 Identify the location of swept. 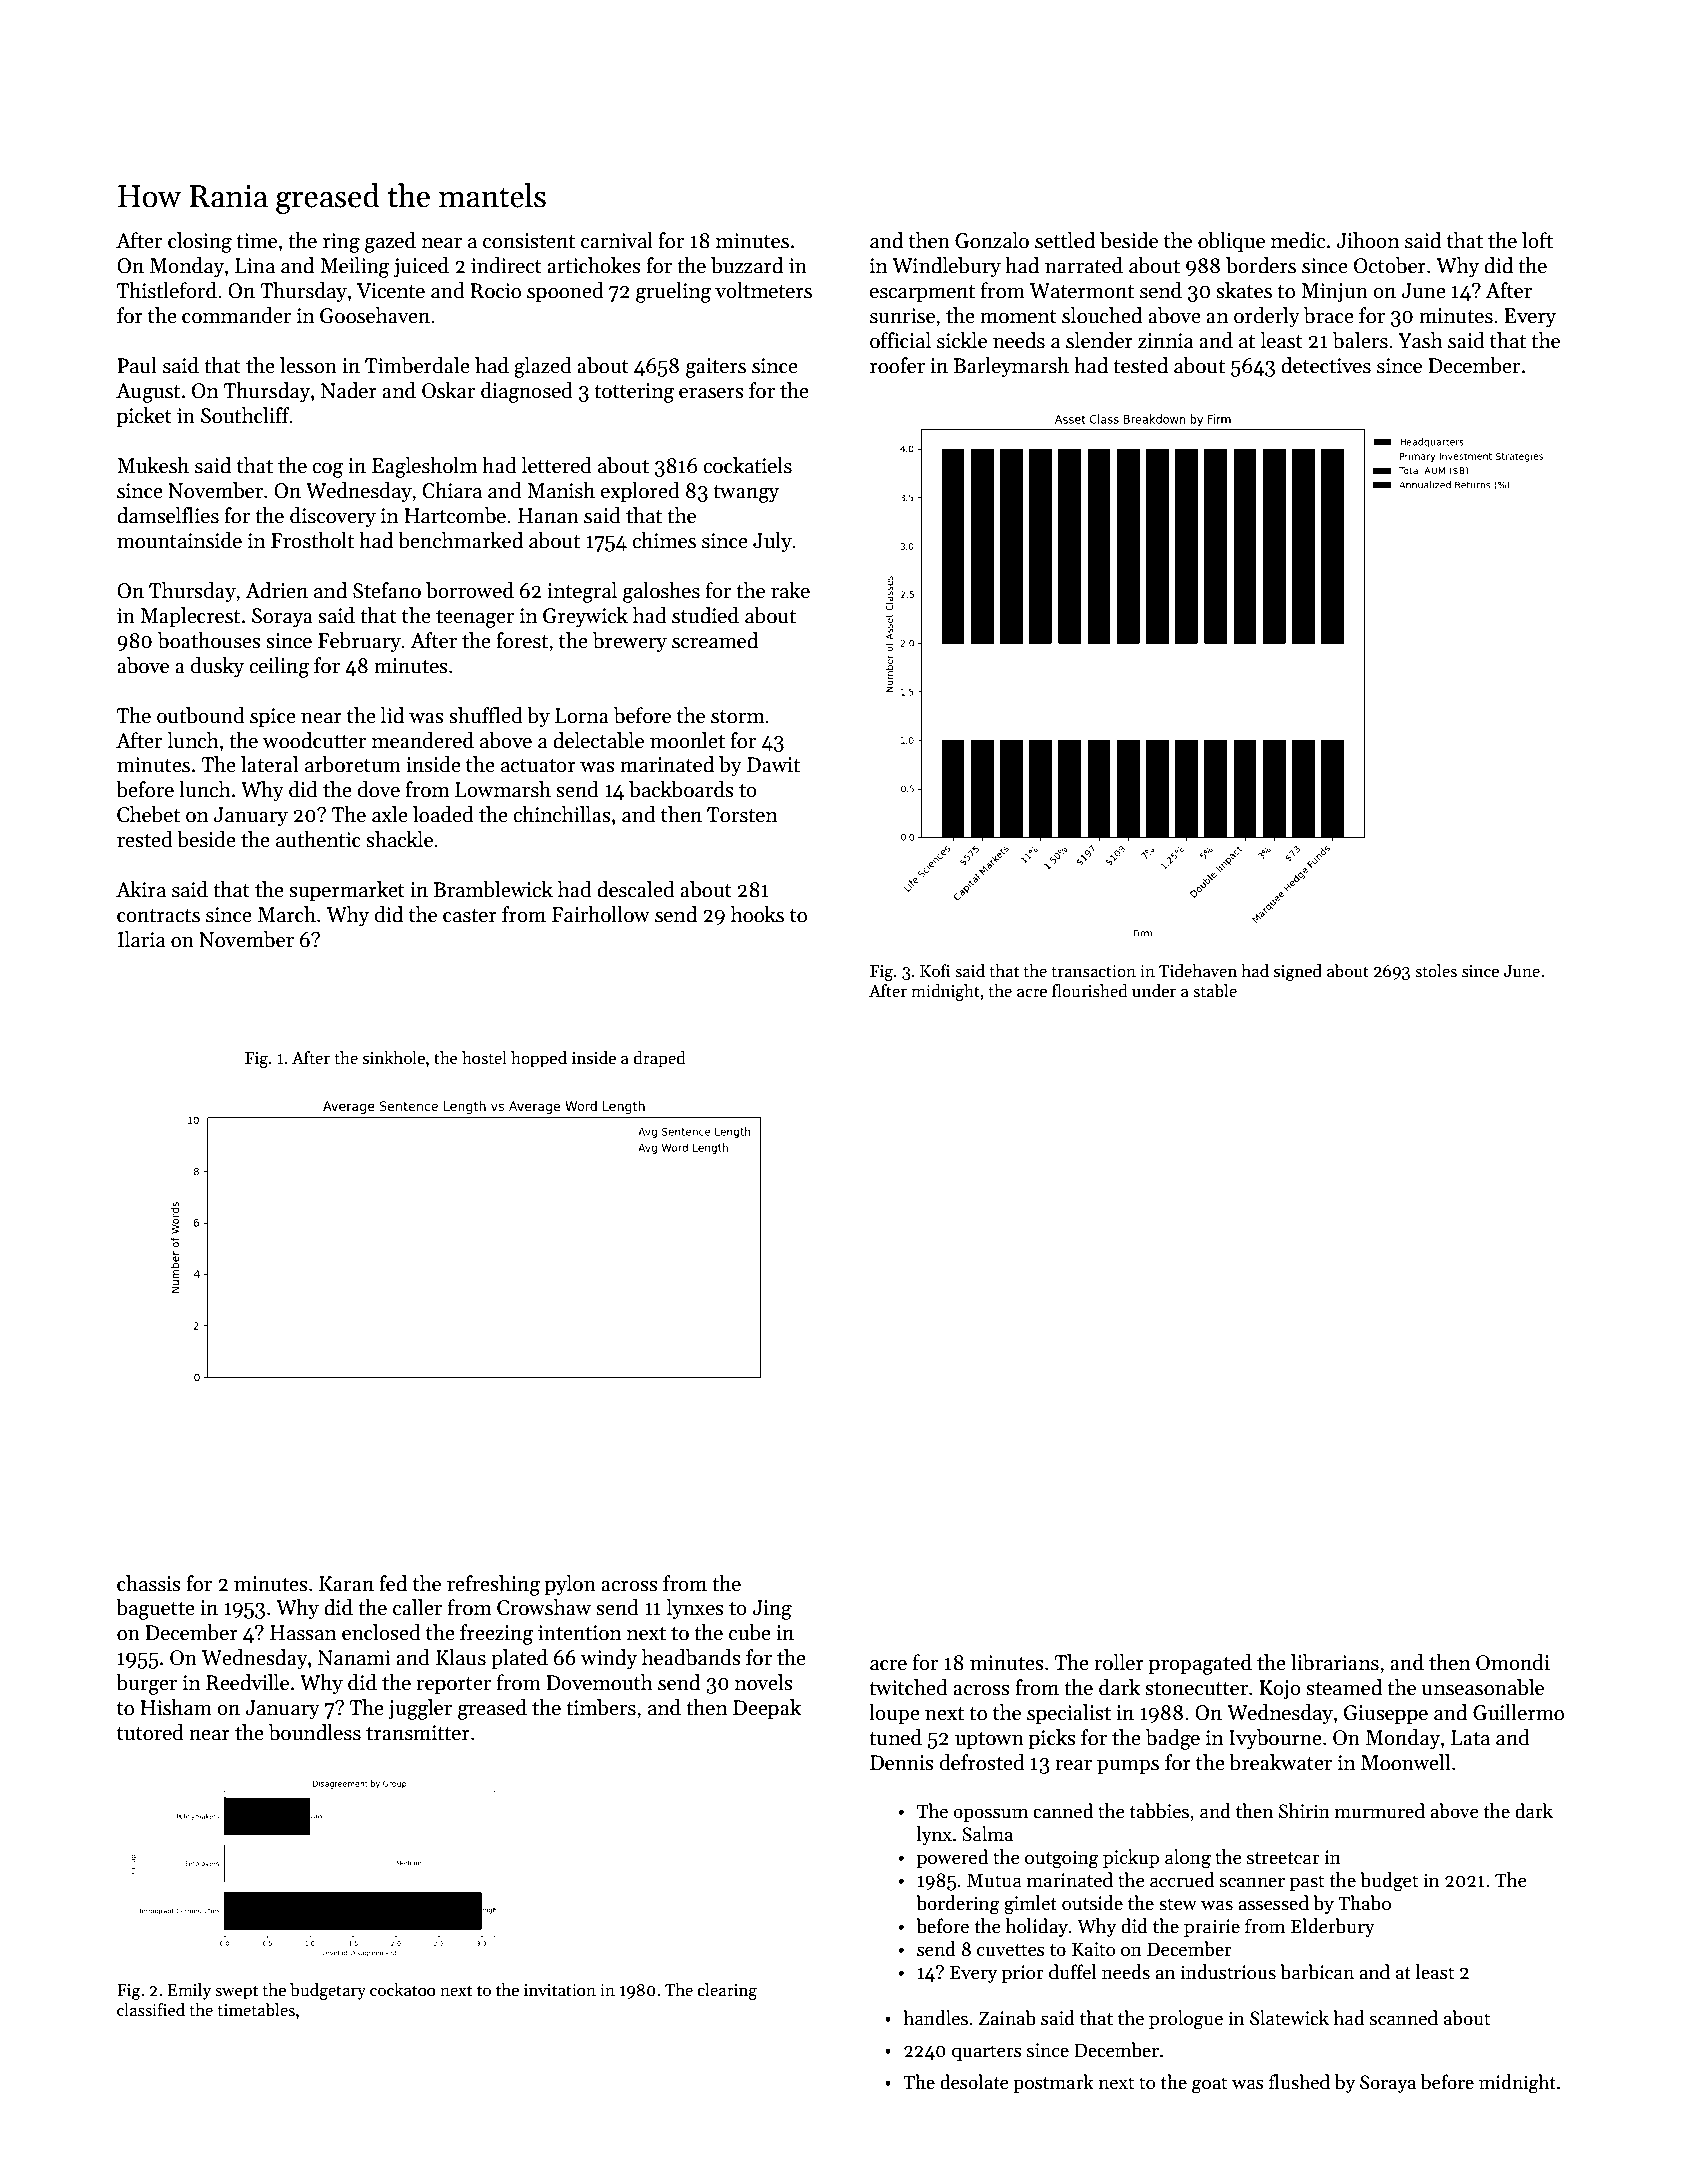
(236, 1992).
